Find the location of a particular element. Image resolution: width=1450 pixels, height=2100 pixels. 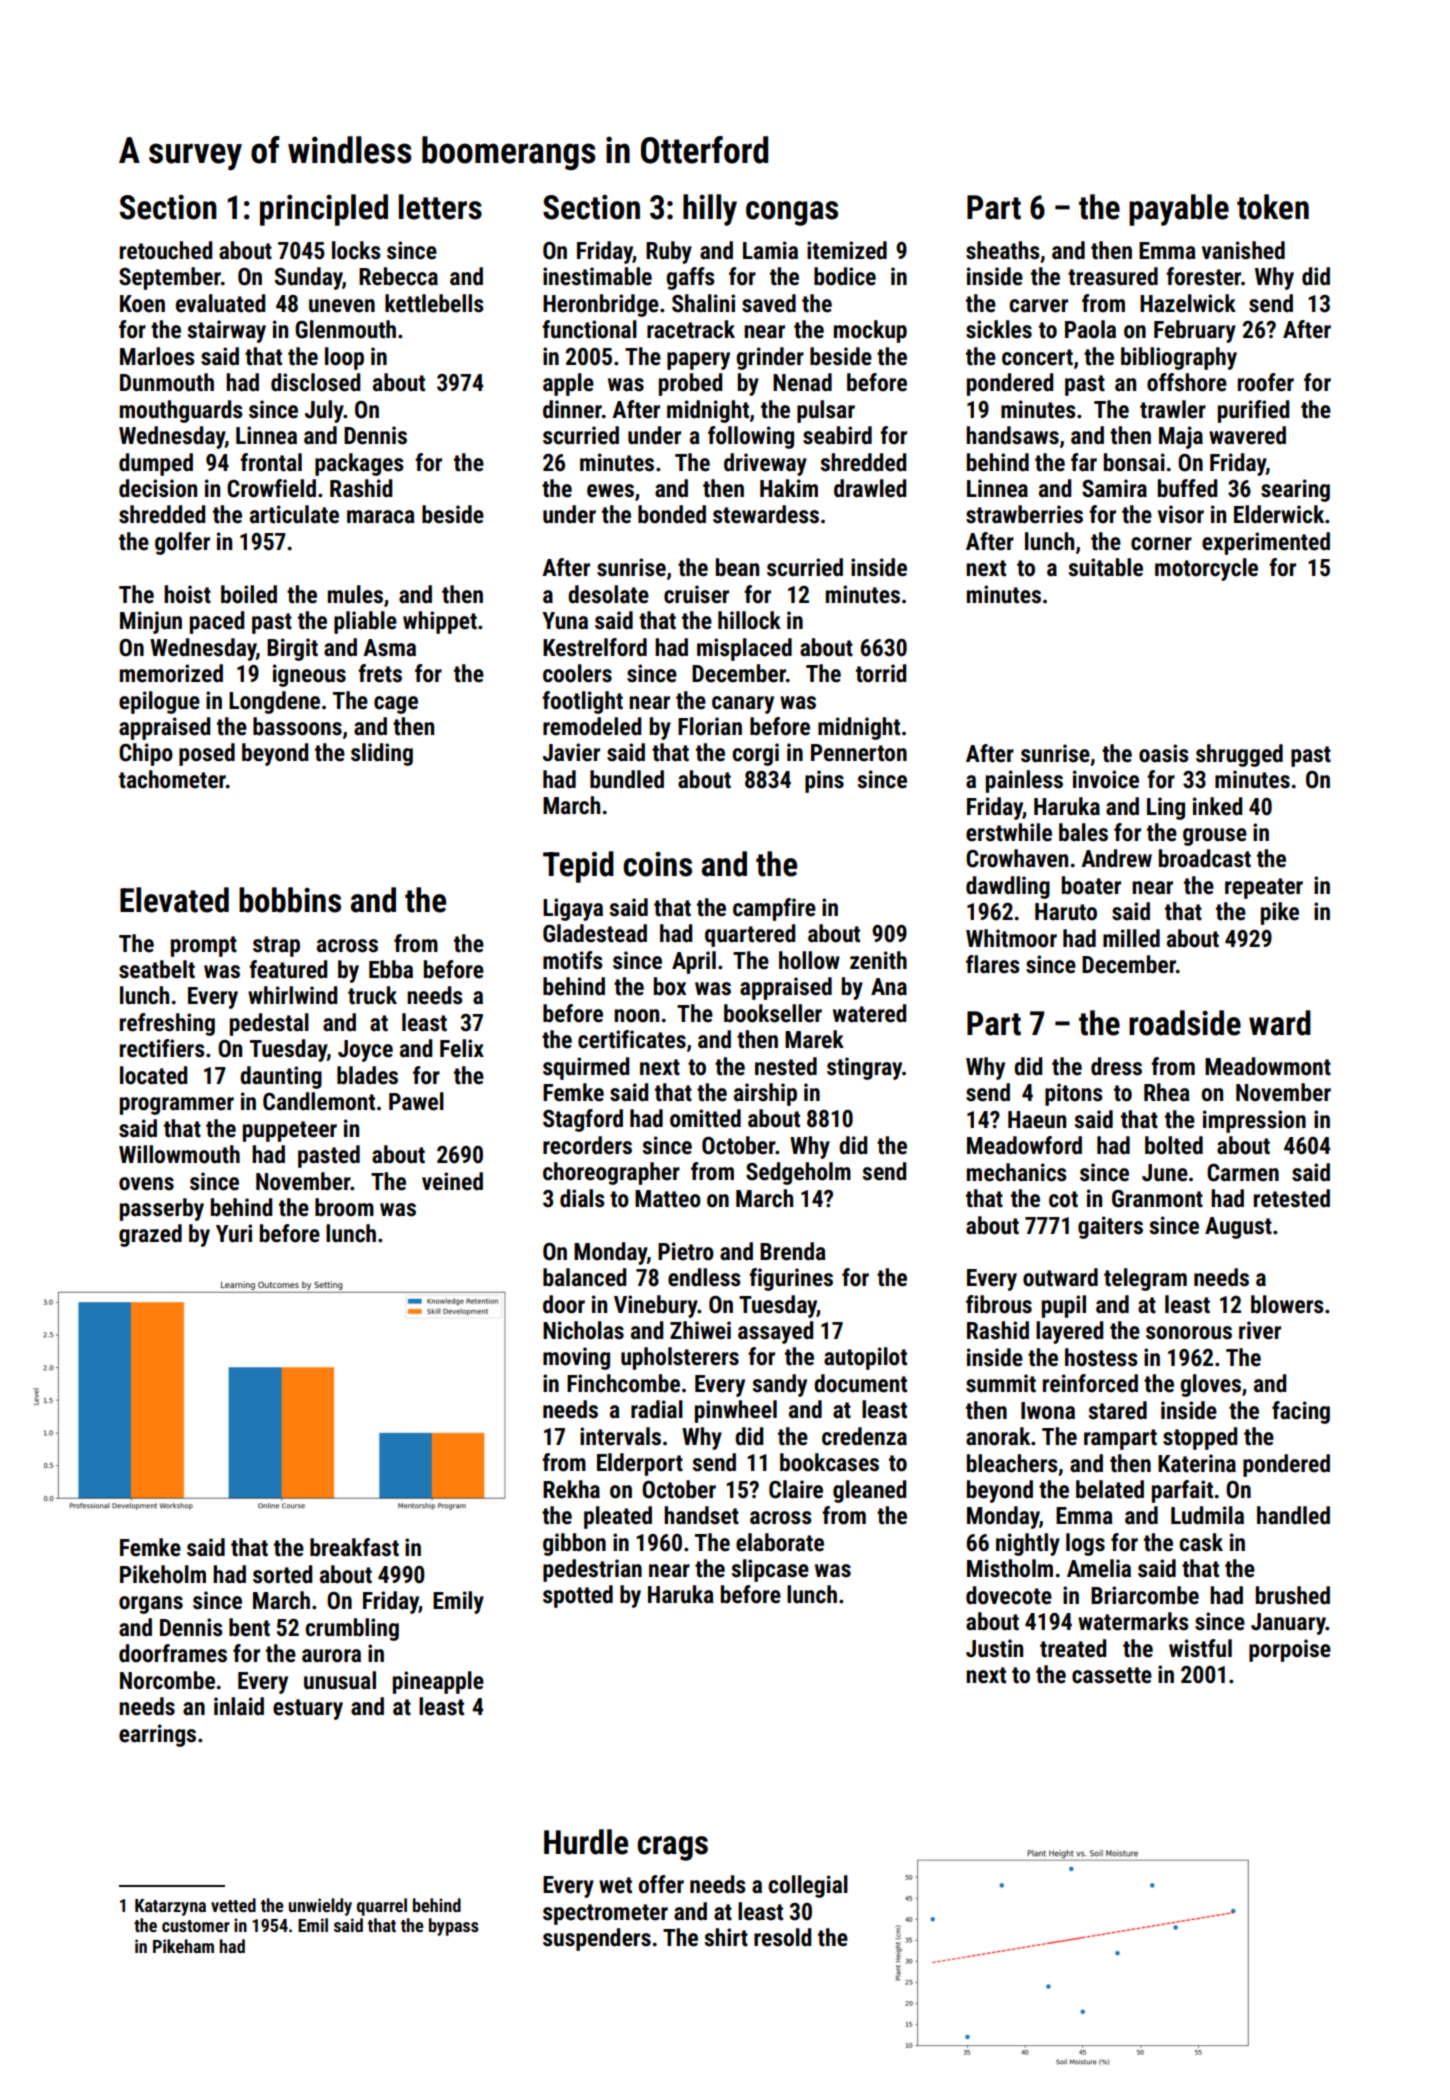

bypass is located at coordinates (454, 1927).
